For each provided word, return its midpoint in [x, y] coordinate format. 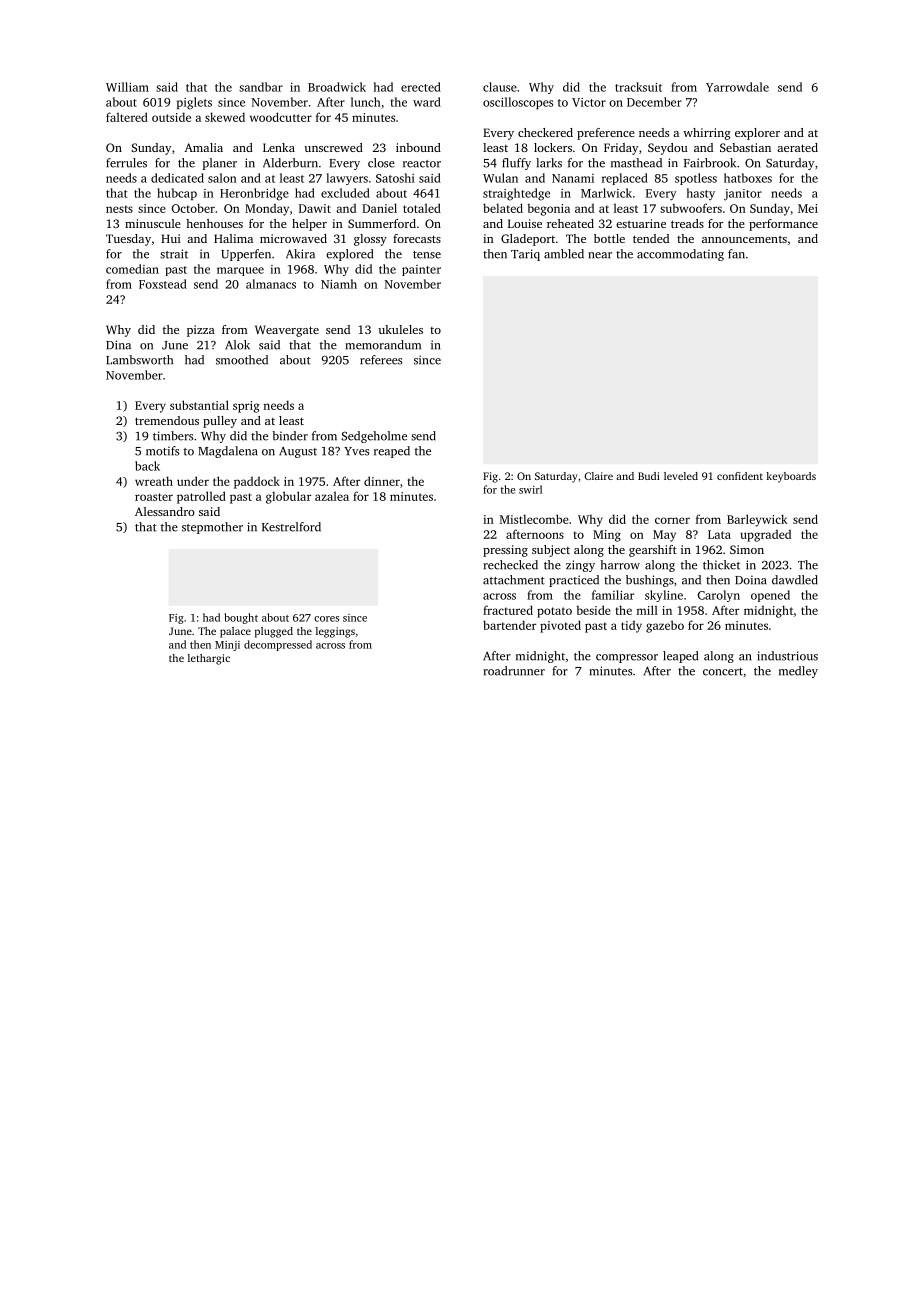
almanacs [271, 284]
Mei [808, 208]
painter [421, 270]
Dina [118, 345]
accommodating [680, 255]
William [127, 87]
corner [672, 520]
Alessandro [165, 511]
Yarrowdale [737, 87]
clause [500, 87]
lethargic [209, 659]
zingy [580, 566]
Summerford [382, 223]
